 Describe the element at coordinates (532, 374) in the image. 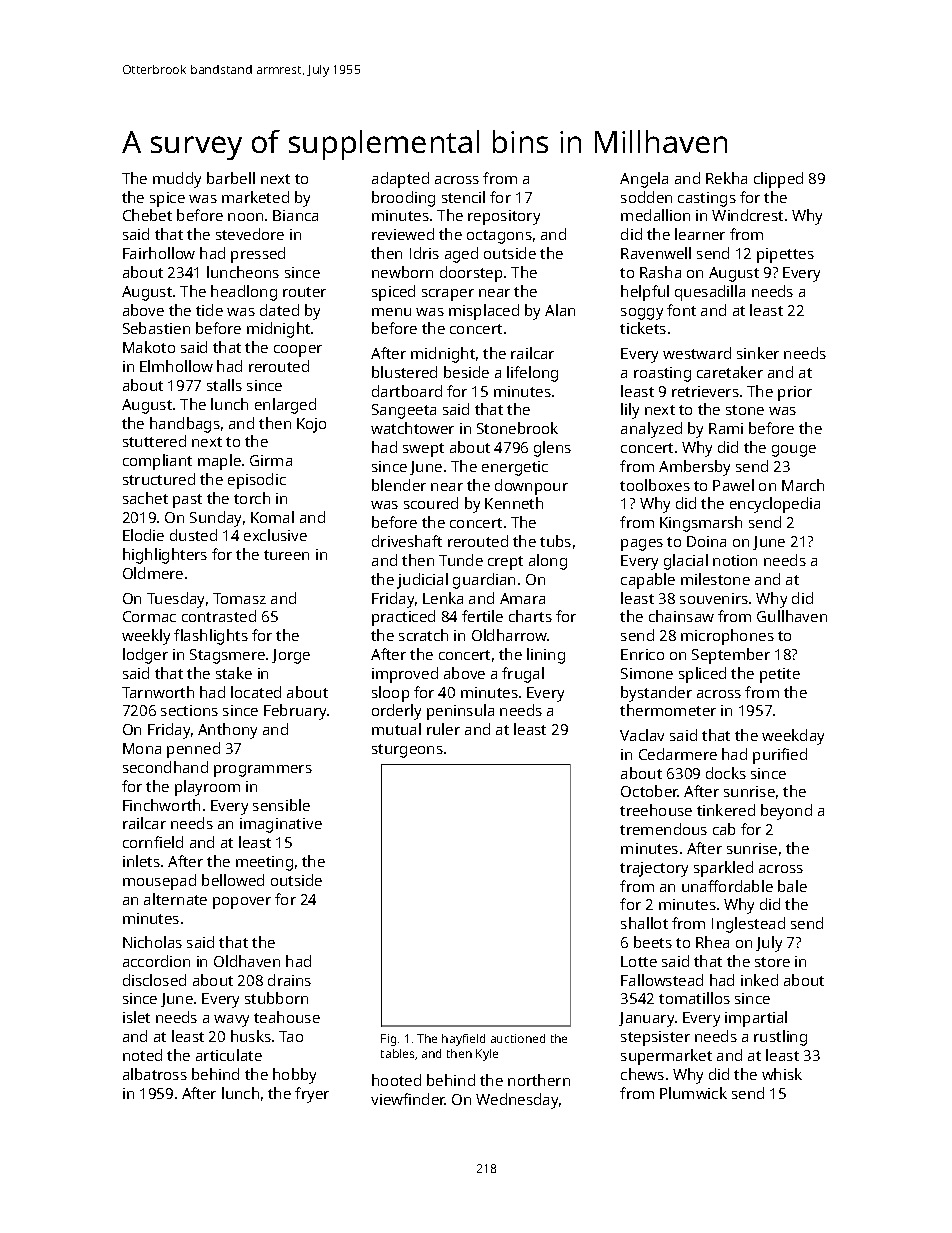

I see `lifelong` at that location.
